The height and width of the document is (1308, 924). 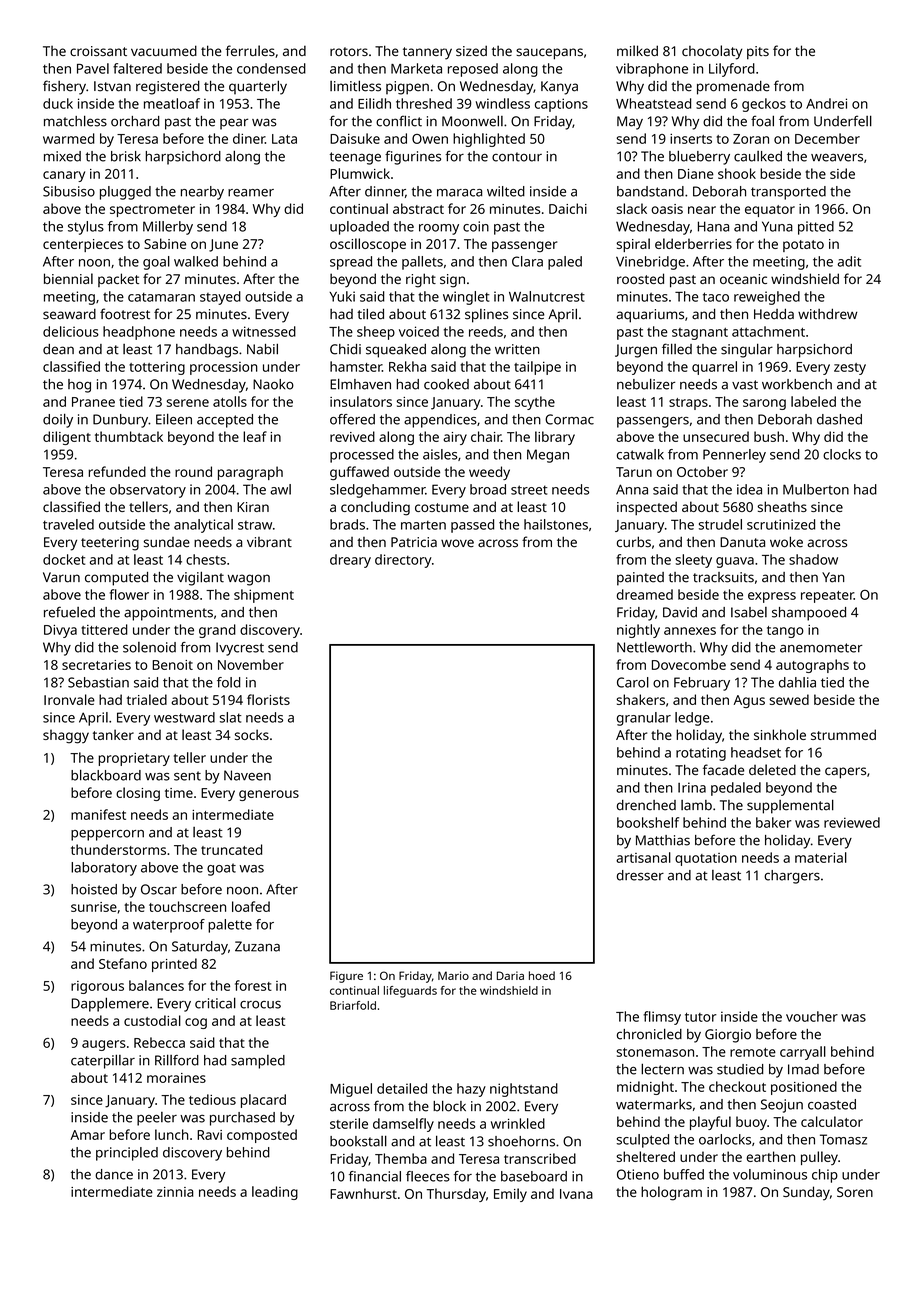 What do you see at coordinates (184, 717) in the document?
I see `westward` at bounding box center [184, 717].
